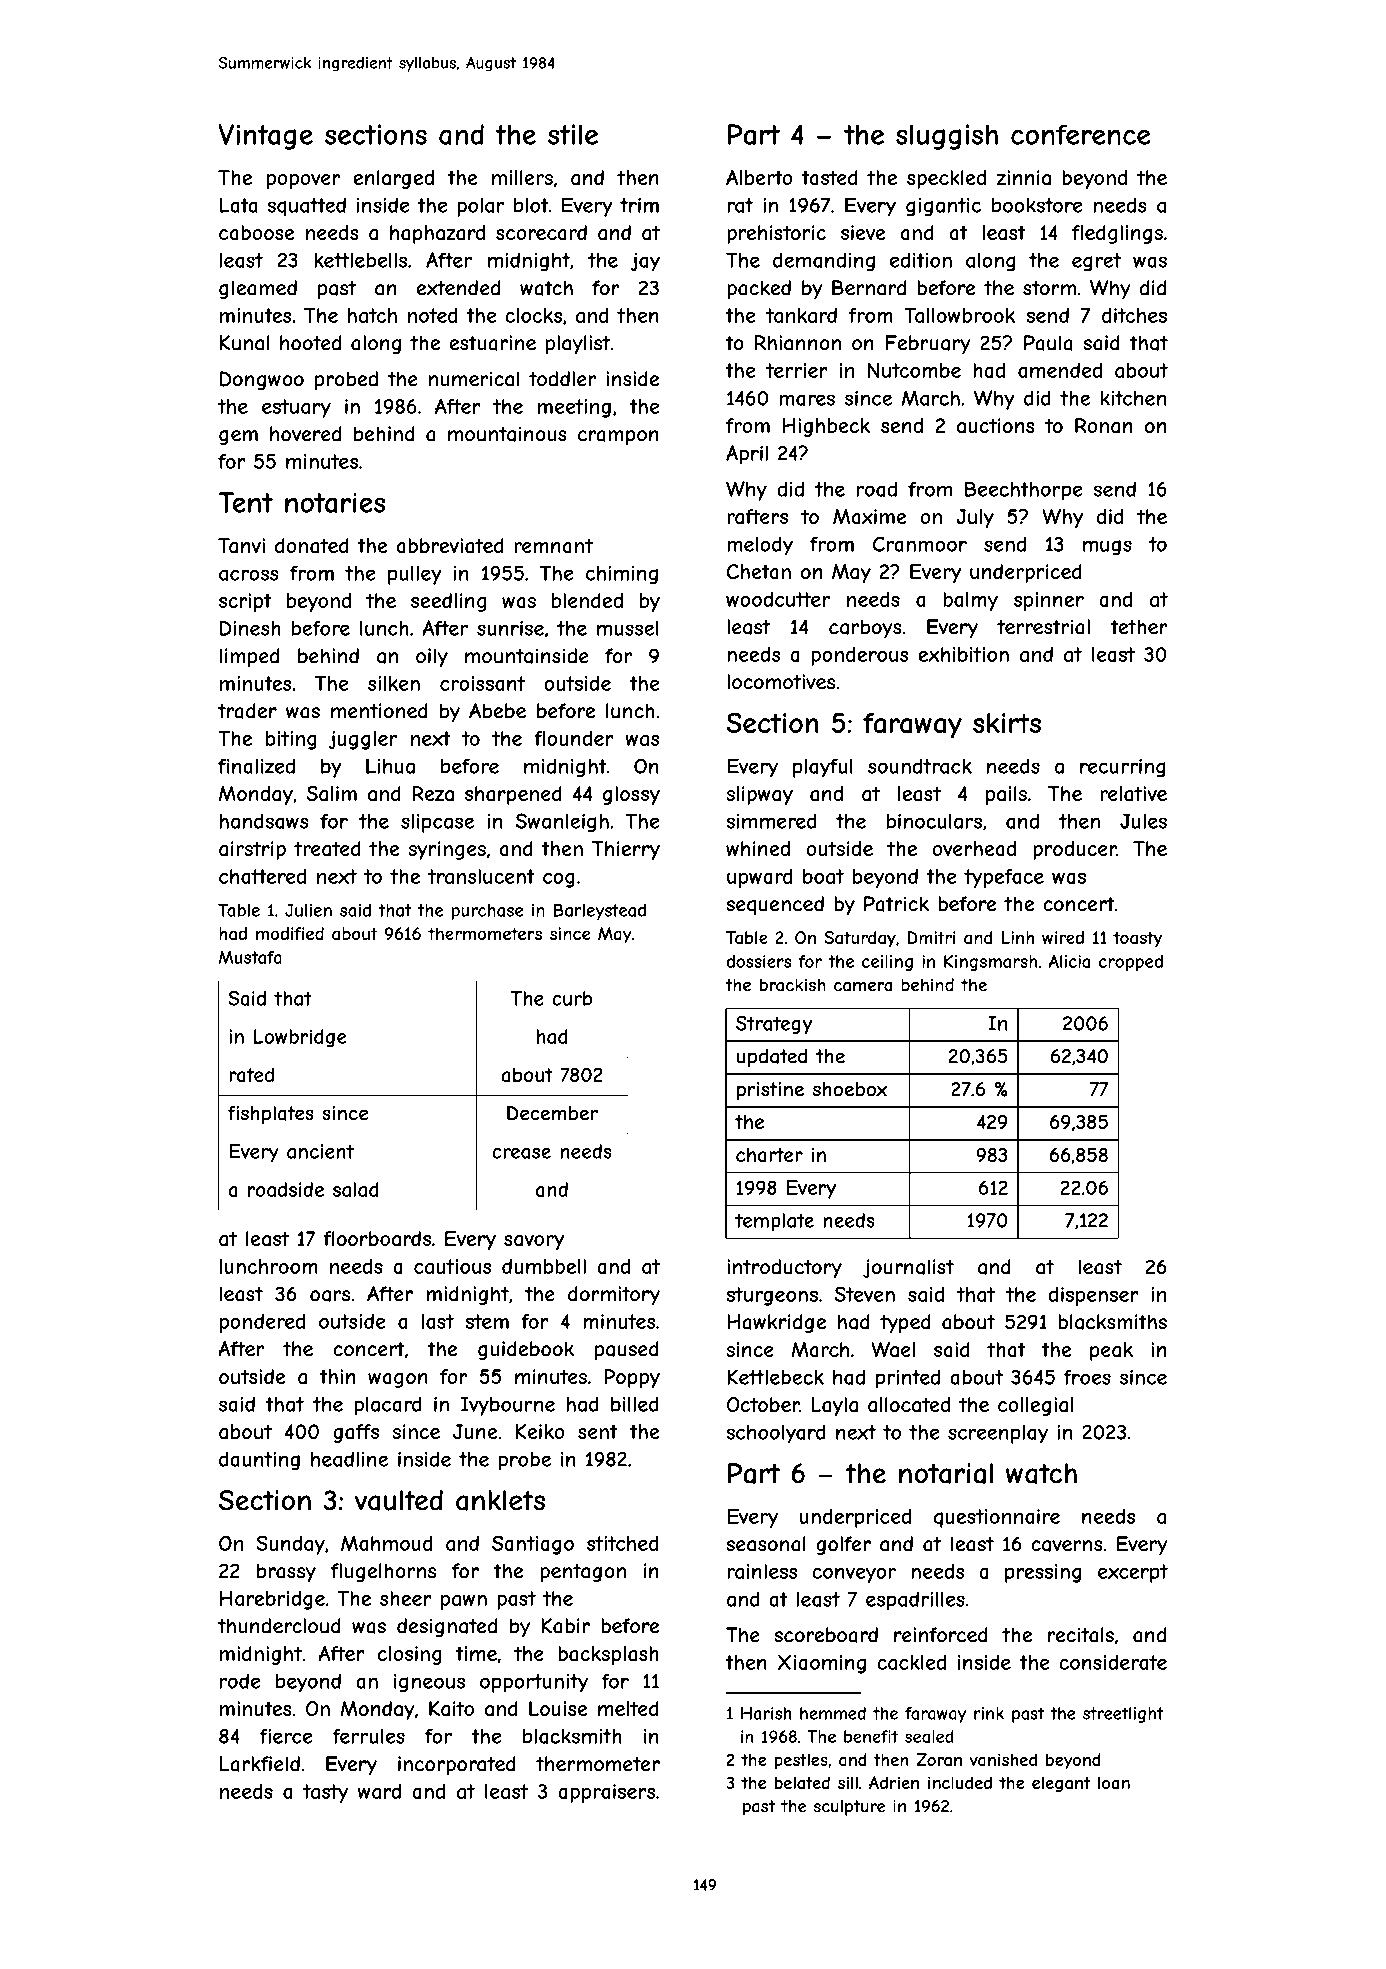 The image size is (1386, 1969). What do you see at coordinates (1107, 548) in the image?
I see `mugs` at bounding box center [1107, 548].
